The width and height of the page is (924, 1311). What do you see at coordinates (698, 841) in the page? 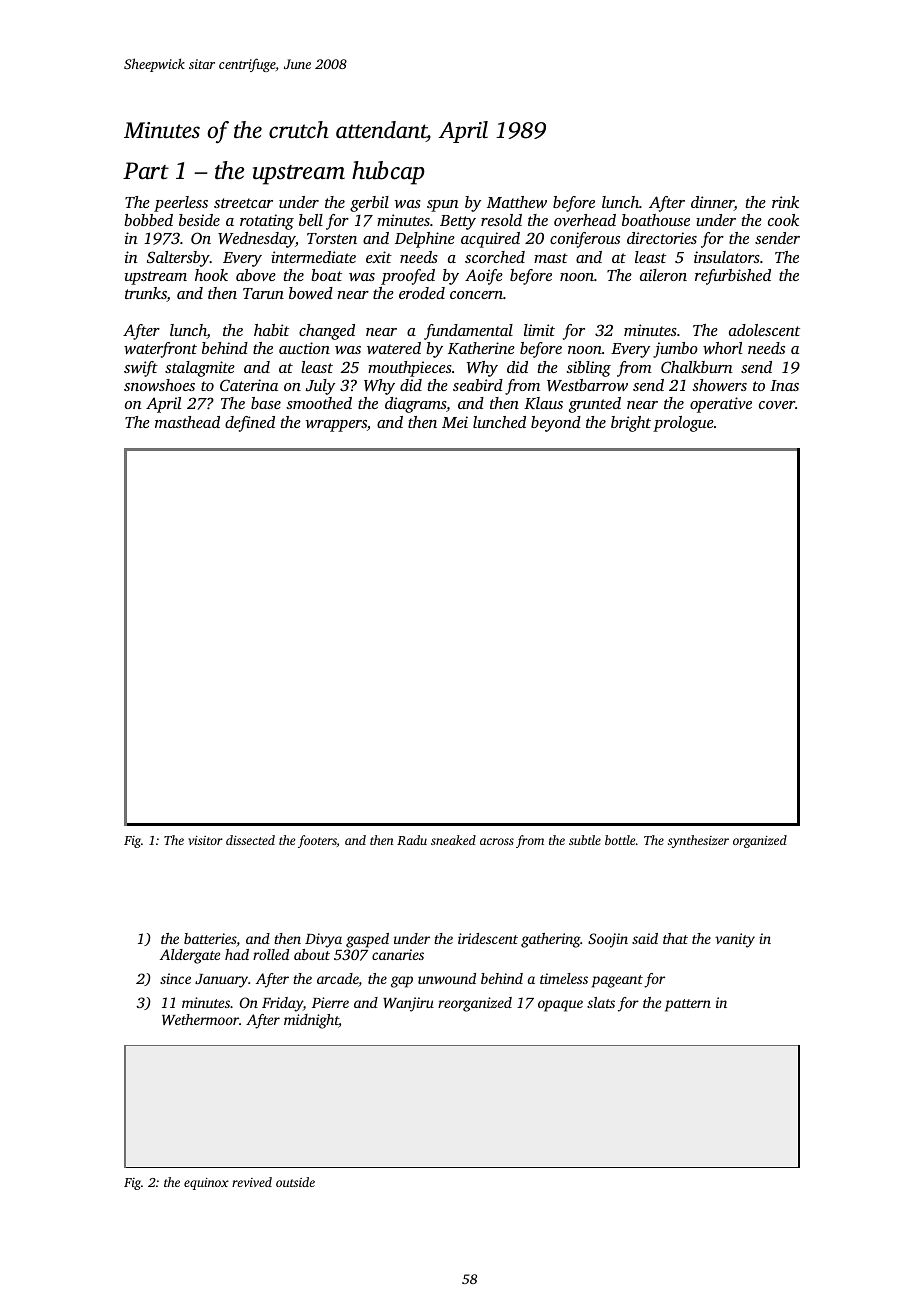
I see `synthesizer` at bounding box center [698, 841].
